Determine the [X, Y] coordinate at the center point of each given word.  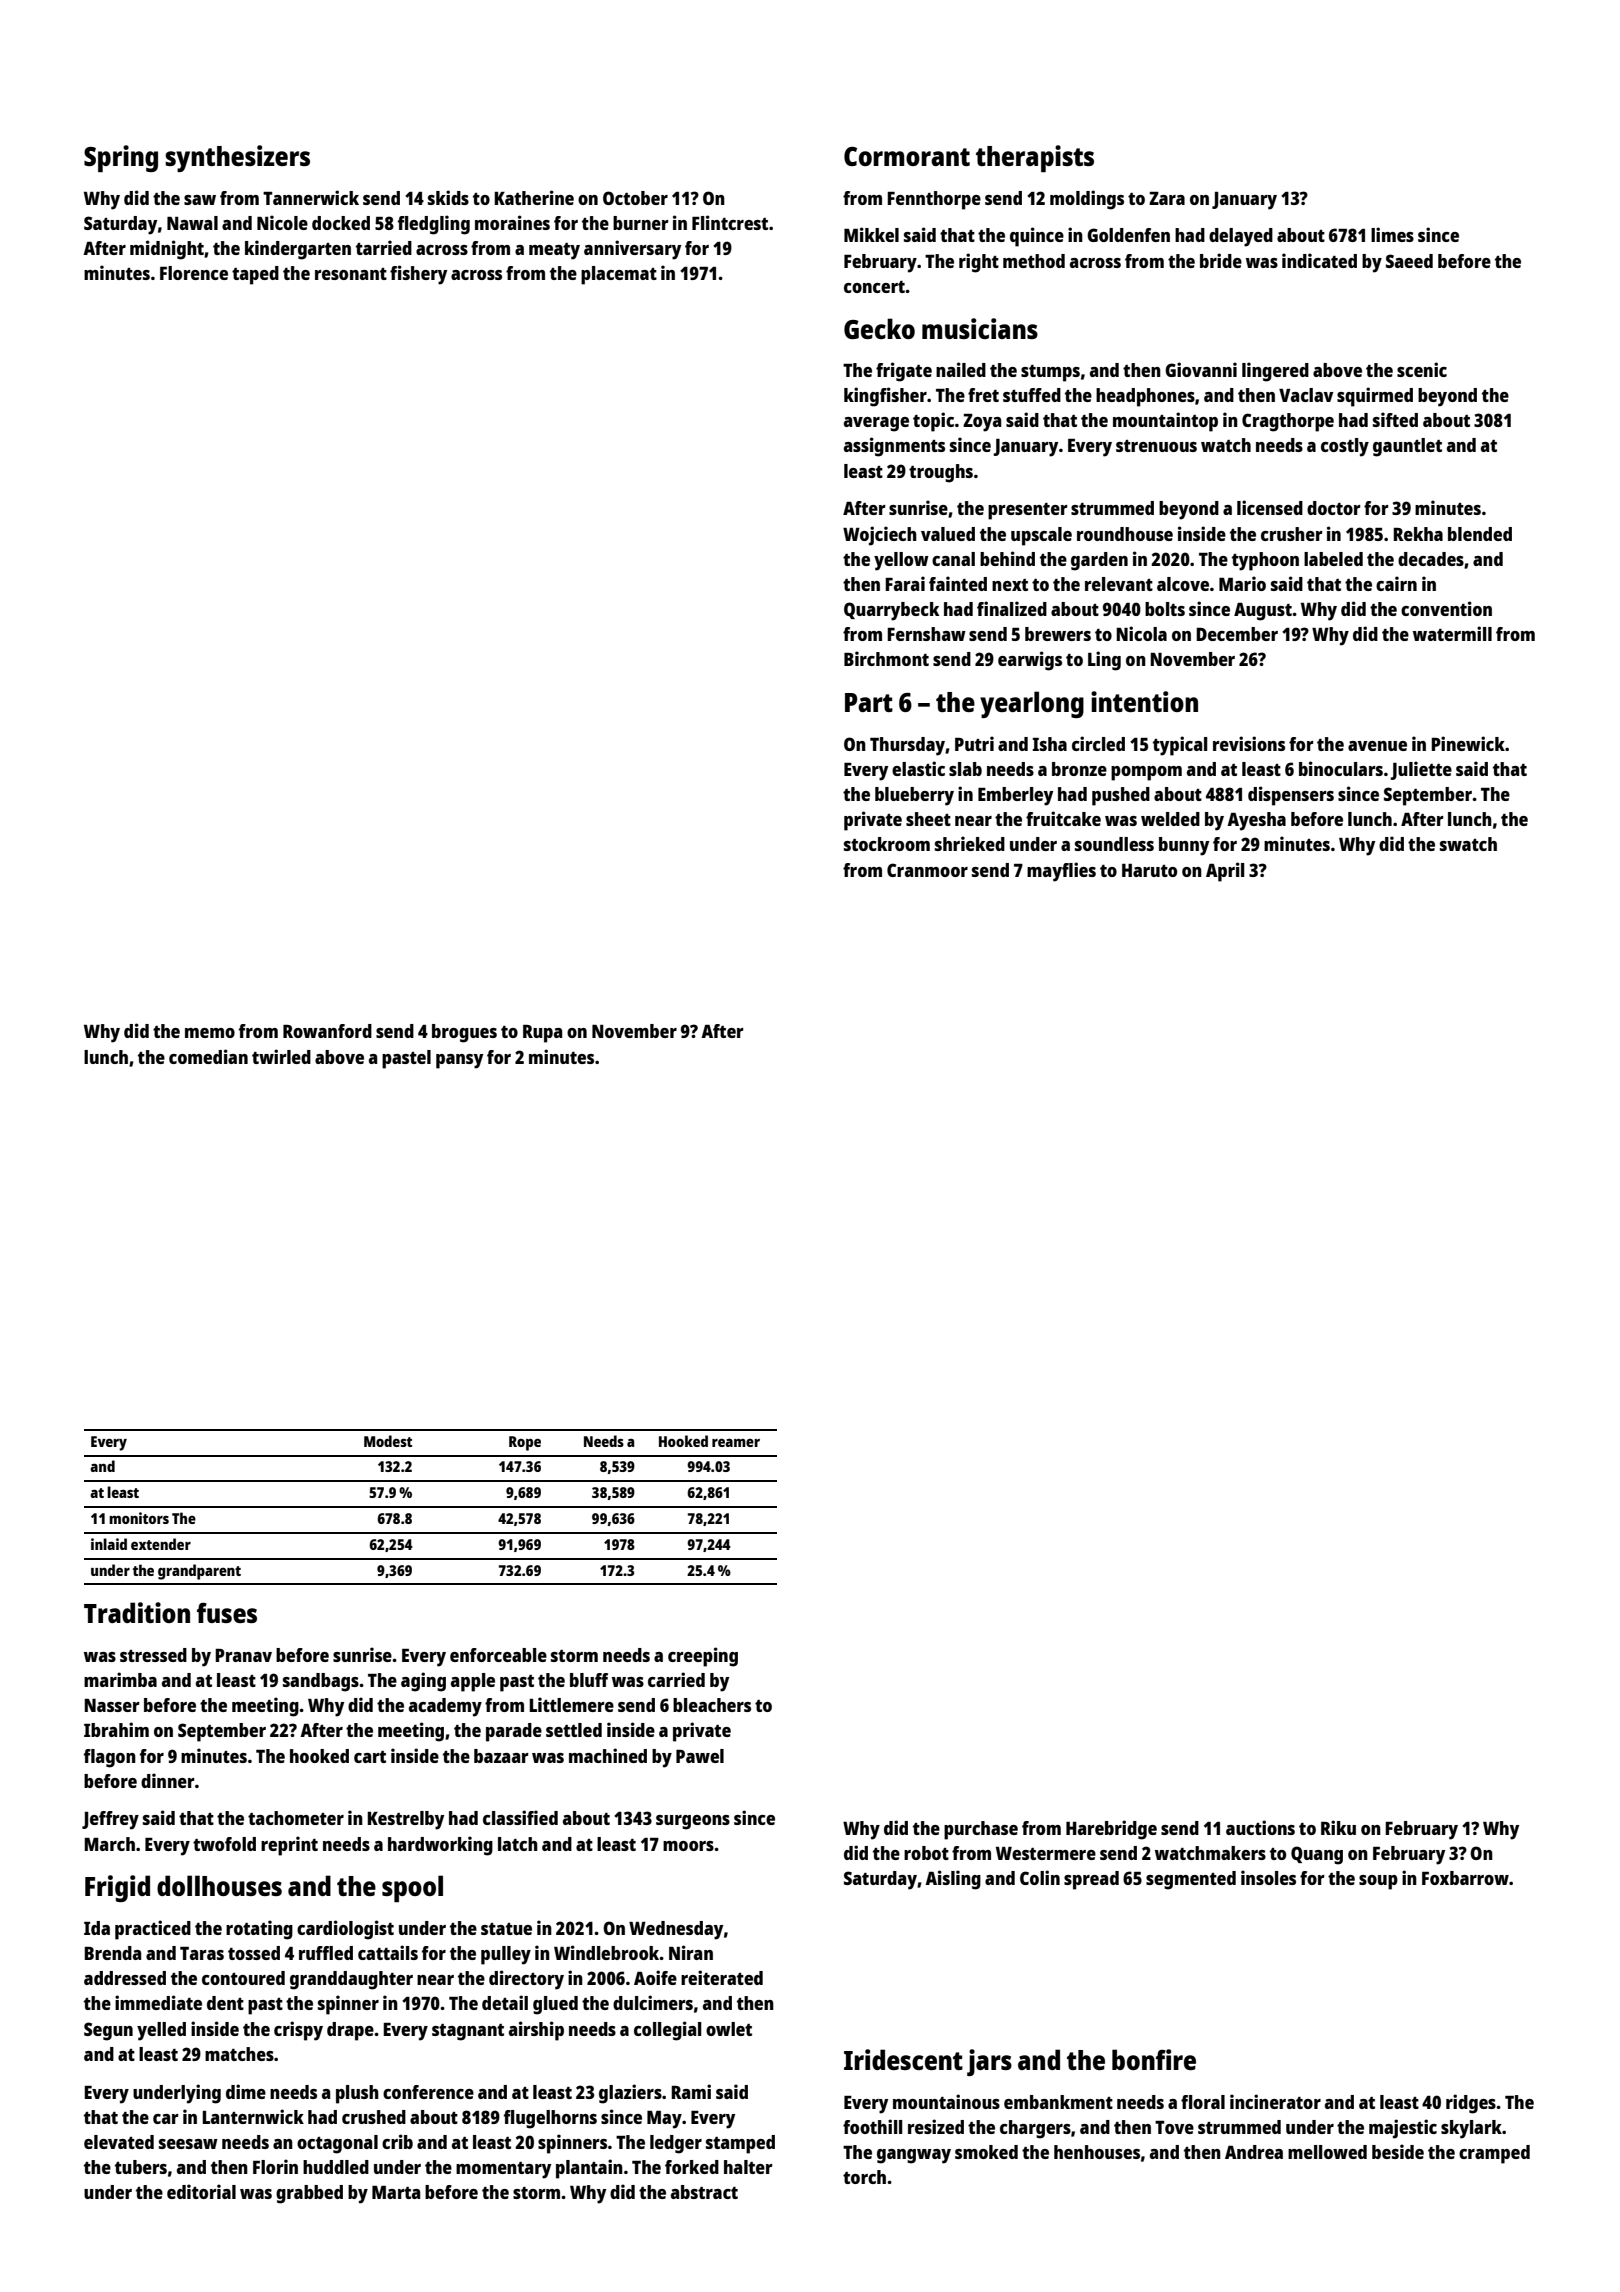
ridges [1471, 2104]
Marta [396, 2192]
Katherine [534, 197]
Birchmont [886, 658]
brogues [464, 1033]
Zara [1167, 198]
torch [864, 2177]
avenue [1377, 746]
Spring [121, 158]
